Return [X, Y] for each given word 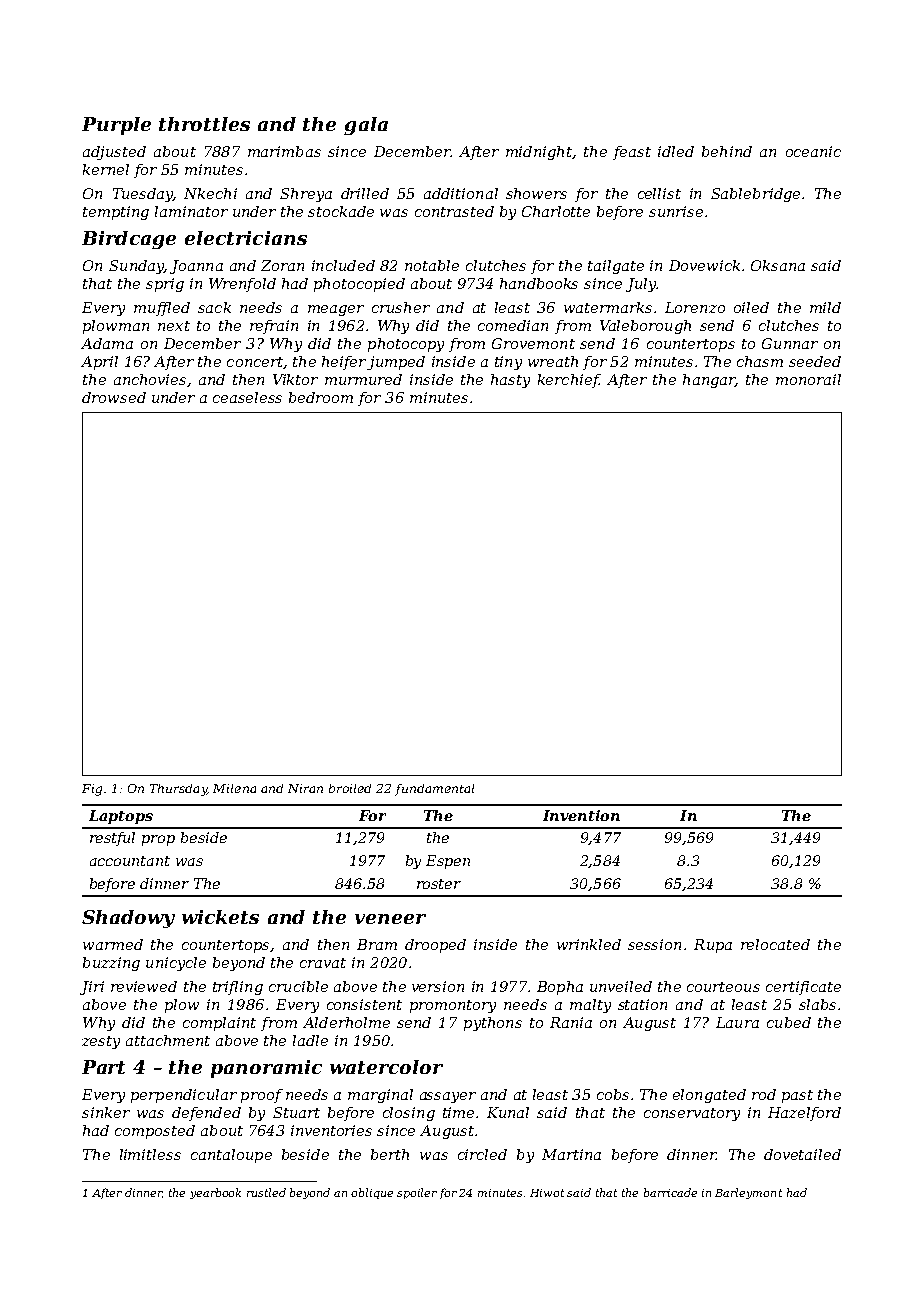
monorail [808, 379]
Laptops [121, 817]
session [654, 944]
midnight [539, 153]
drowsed [114, 397]
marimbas [284, 151]
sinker [106, 1112]
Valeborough [645, 327]
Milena [234, 788]
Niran [305, 788]
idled [676, 151]
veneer [390, 919]
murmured [363, 379]
